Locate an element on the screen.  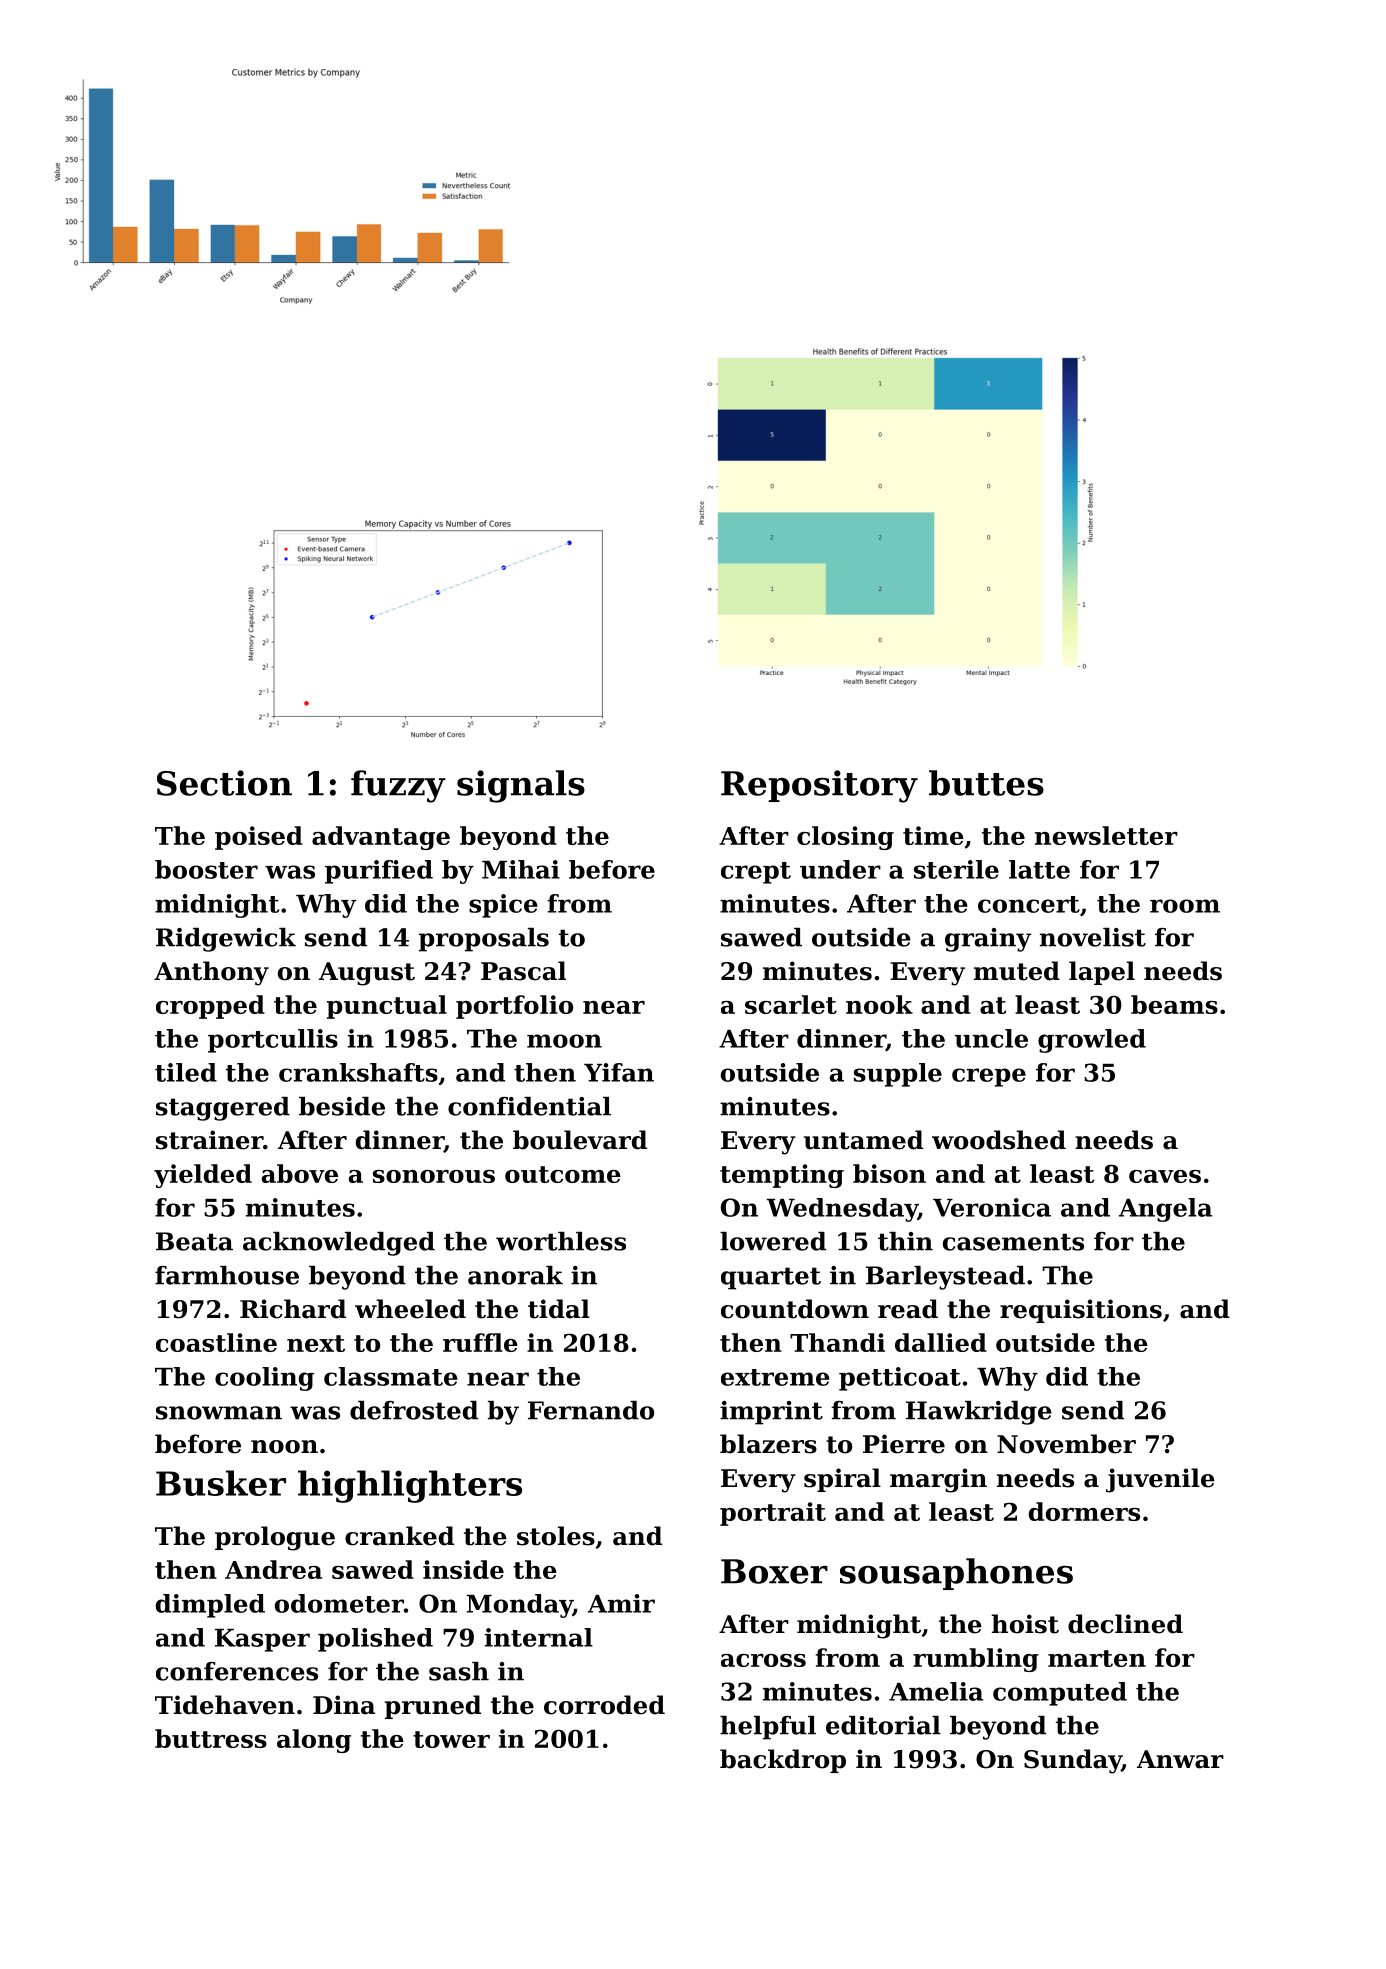
booster is located at coordinates (206, 869).
